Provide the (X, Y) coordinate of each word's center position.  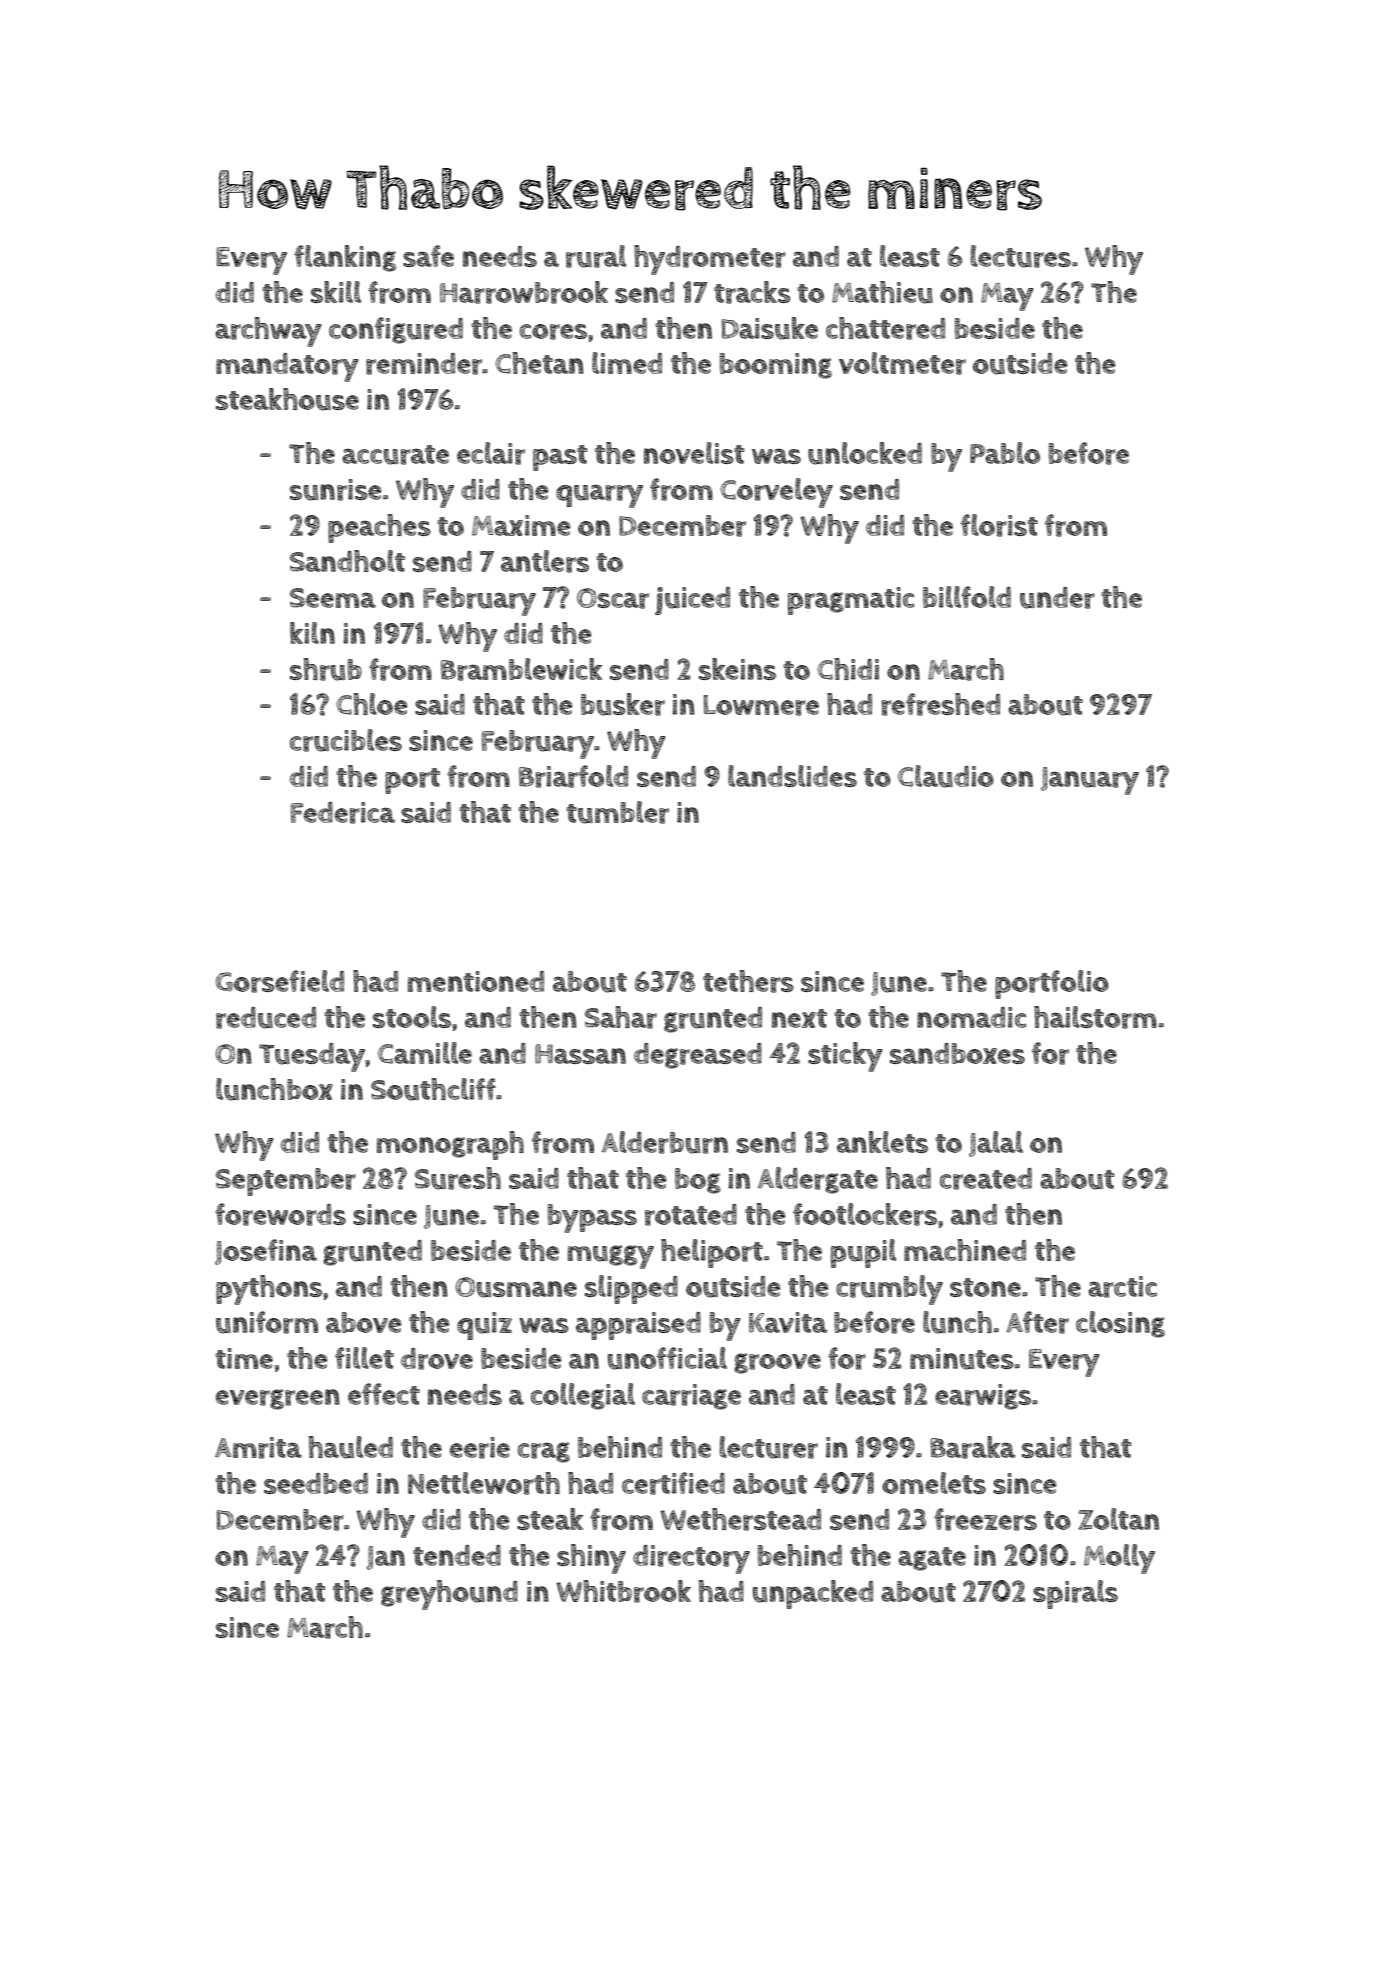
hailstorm (1095, 1017)
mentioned (476, 981)
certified (673, 1483)
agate (932, 1559)
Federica (343, 813)
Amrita (258, 1448)
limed (627, 363)
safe (428, 256)
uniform (267, 1322)
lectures (1021, 256)
